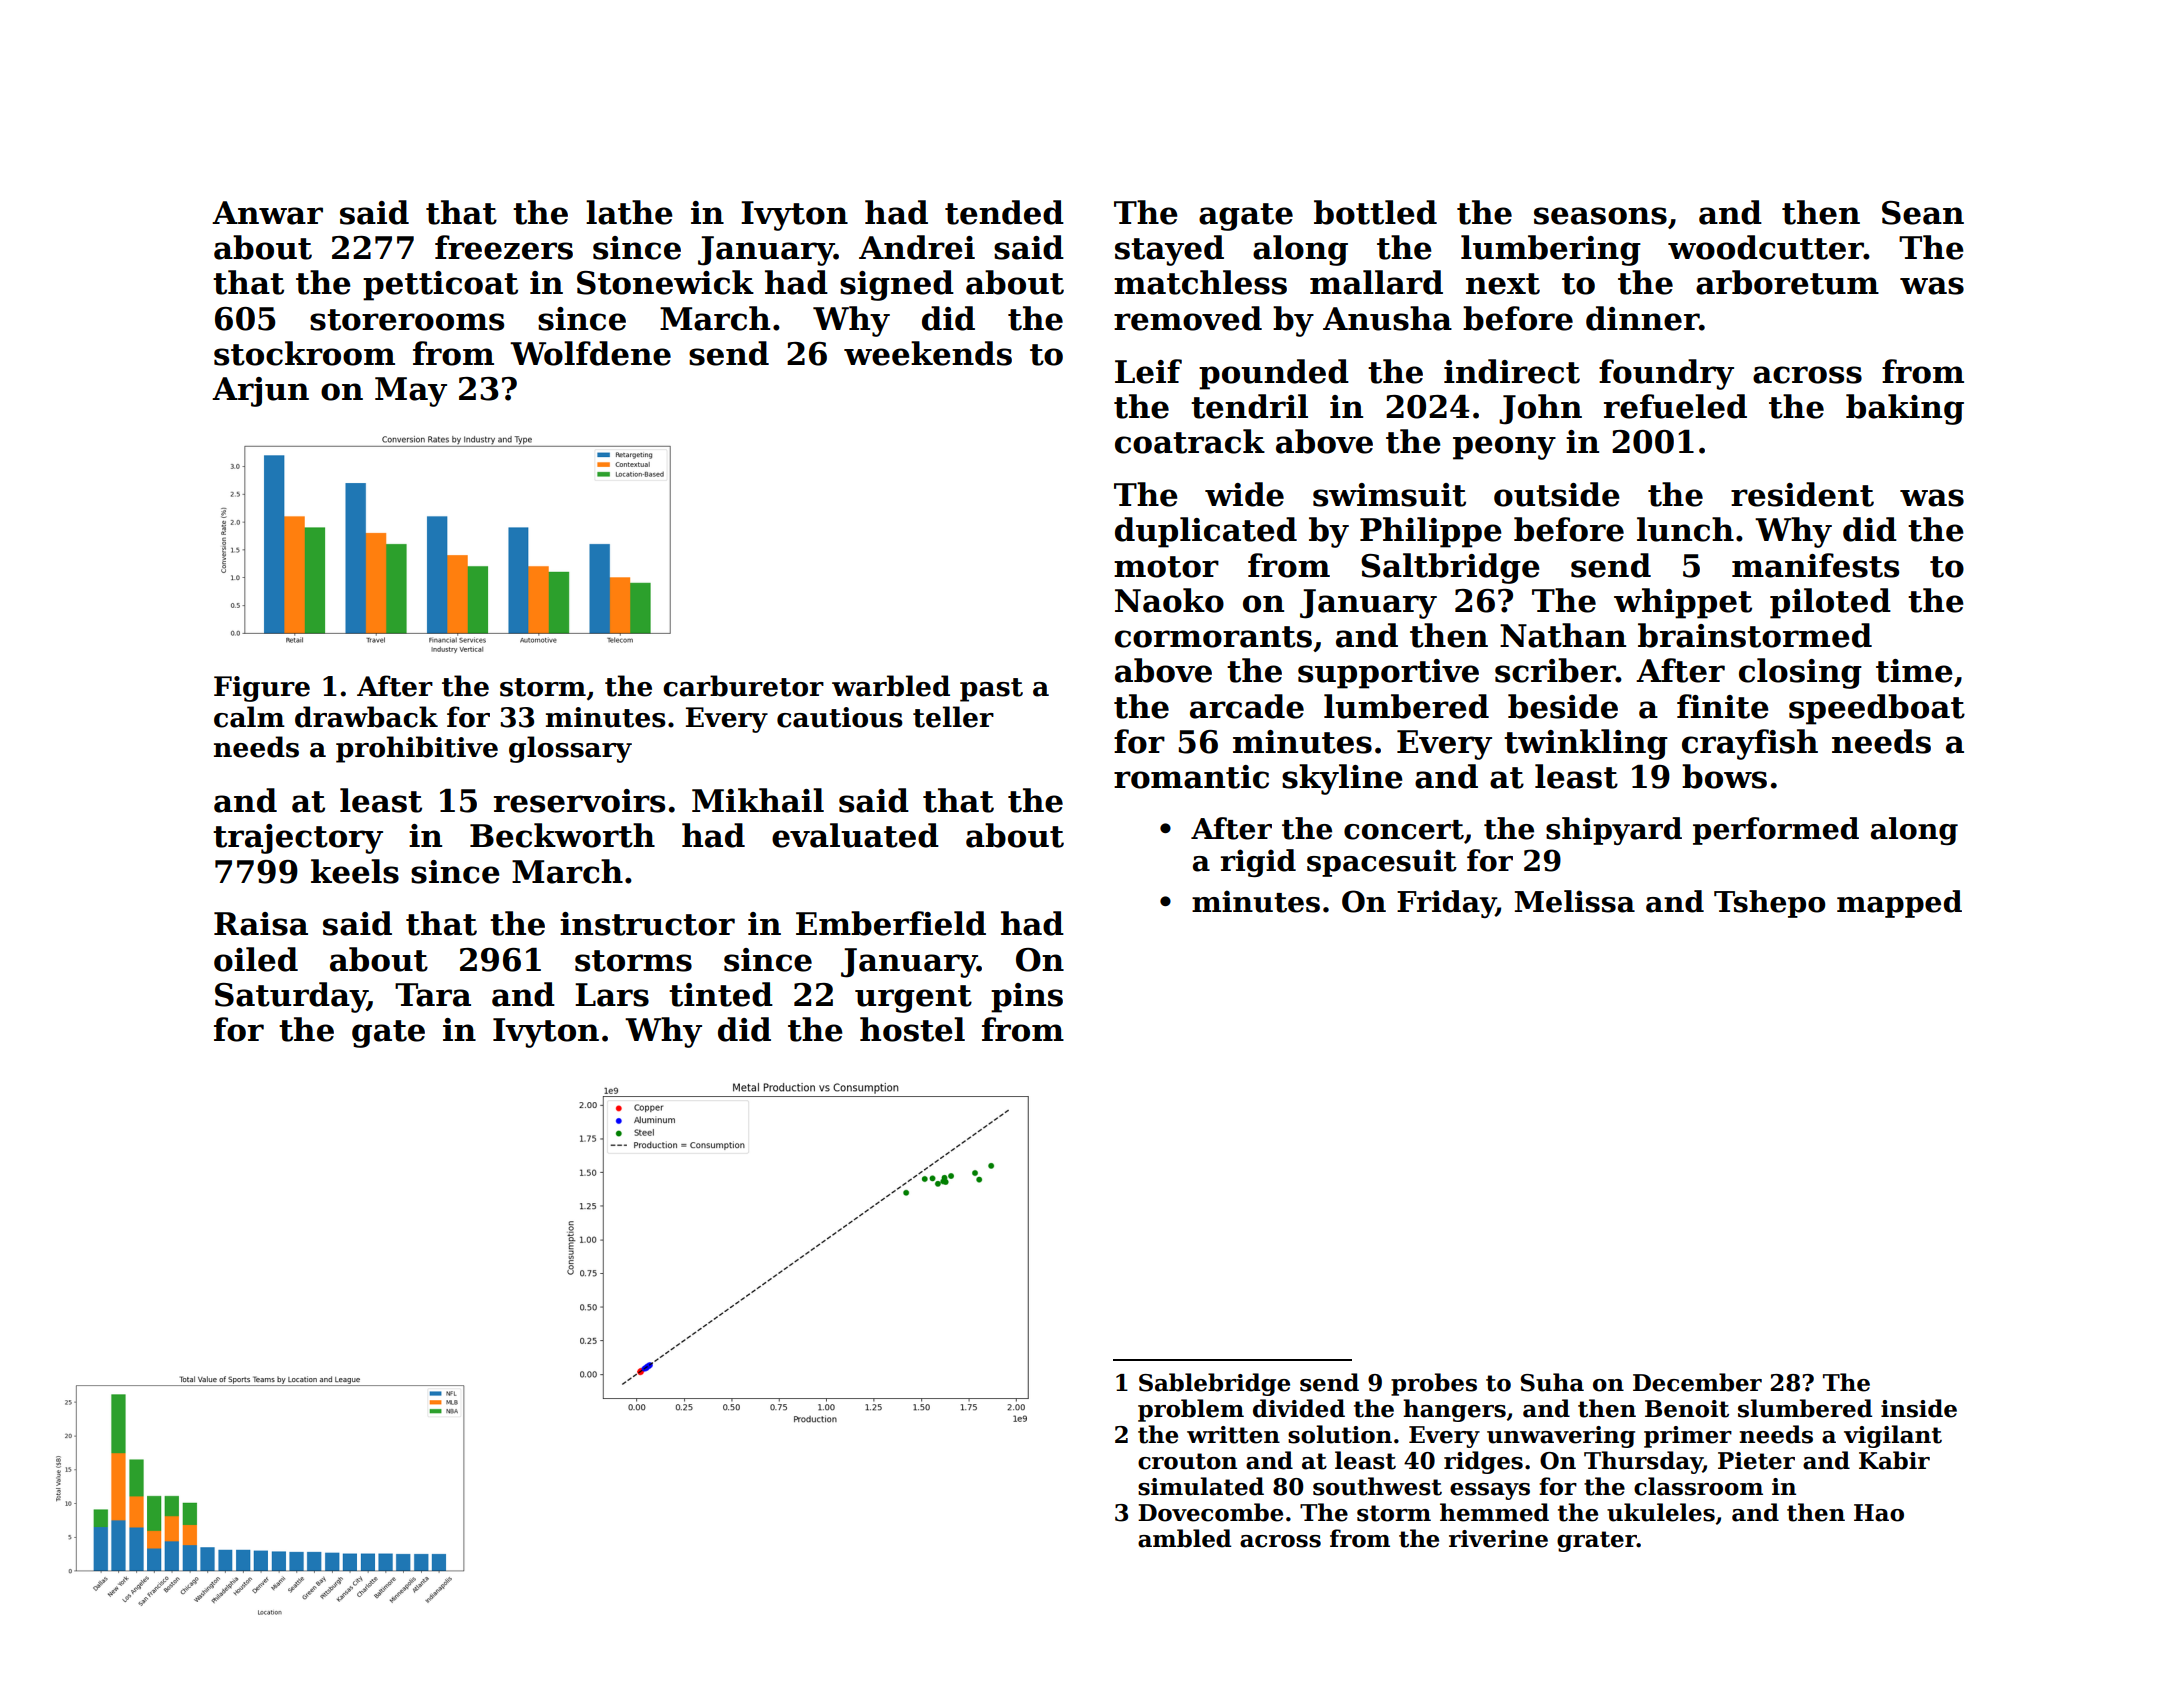 This screenshot has height=1683, width=2178. I want to click on Leif, so click(1148, 371).
